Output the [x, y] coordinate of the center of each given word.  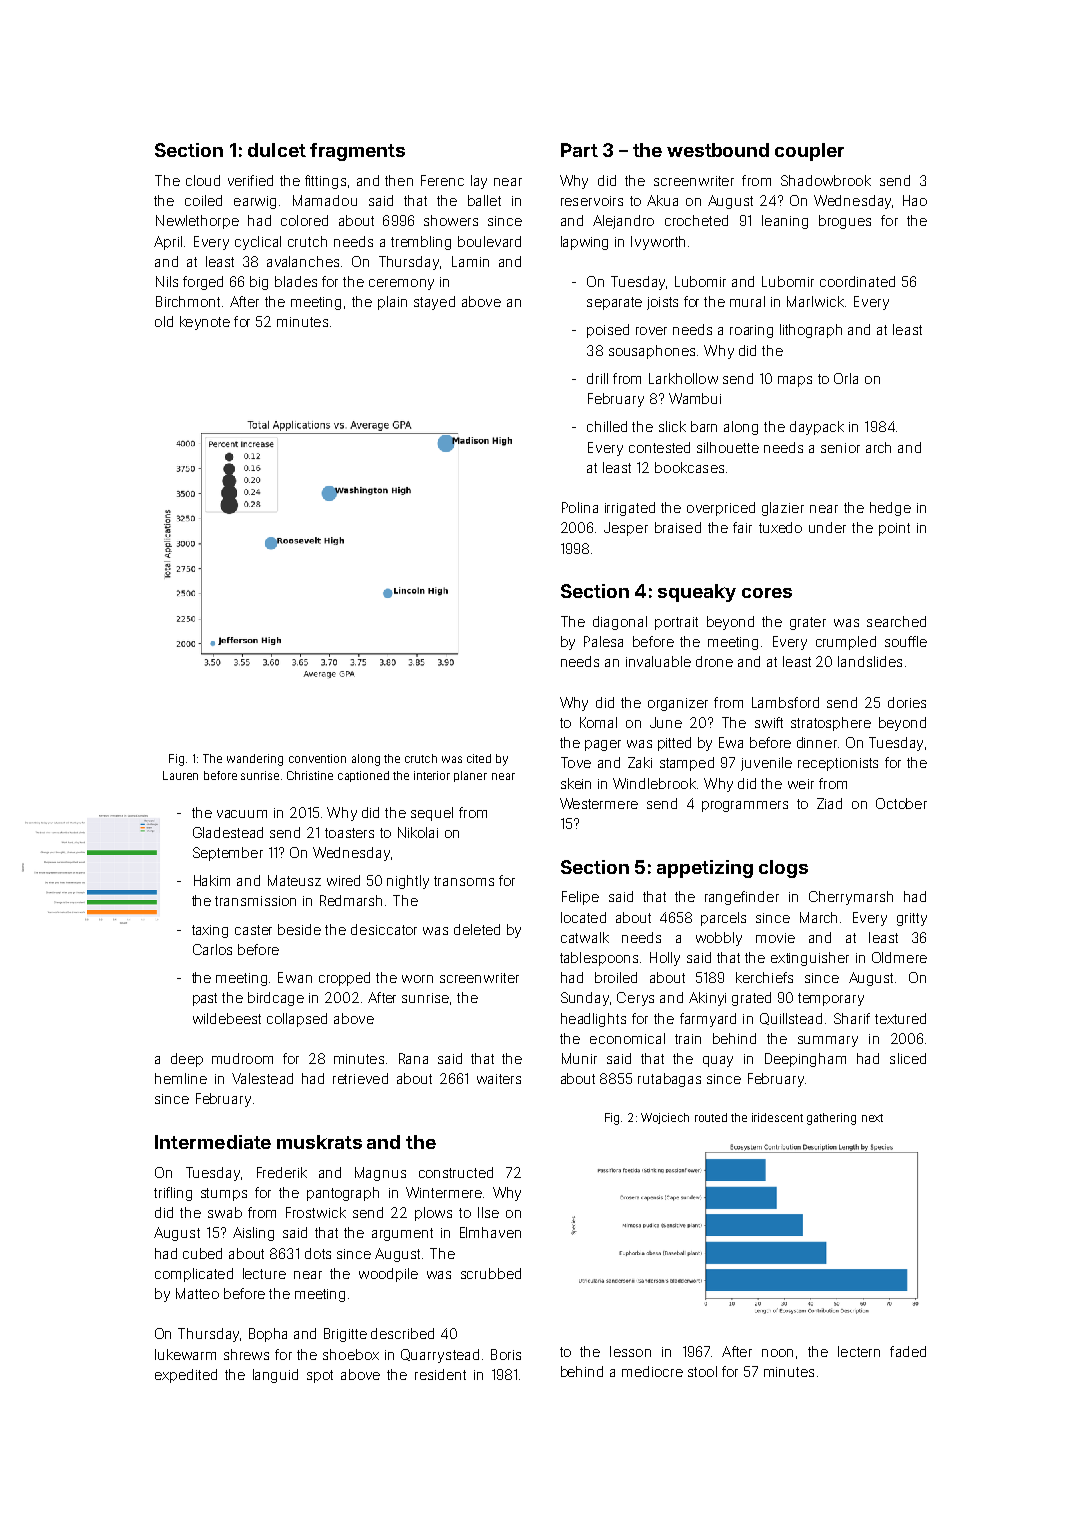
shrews [246, 1354]
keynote [205, 323]
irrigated [630, 509]
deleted [477, 929]
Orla [846, 378]
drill [597, 378]
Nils [167, 281]
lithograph [811, 331]
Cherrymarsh [851, 898]
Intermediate [213, 1142]
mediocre [652, 1371]
